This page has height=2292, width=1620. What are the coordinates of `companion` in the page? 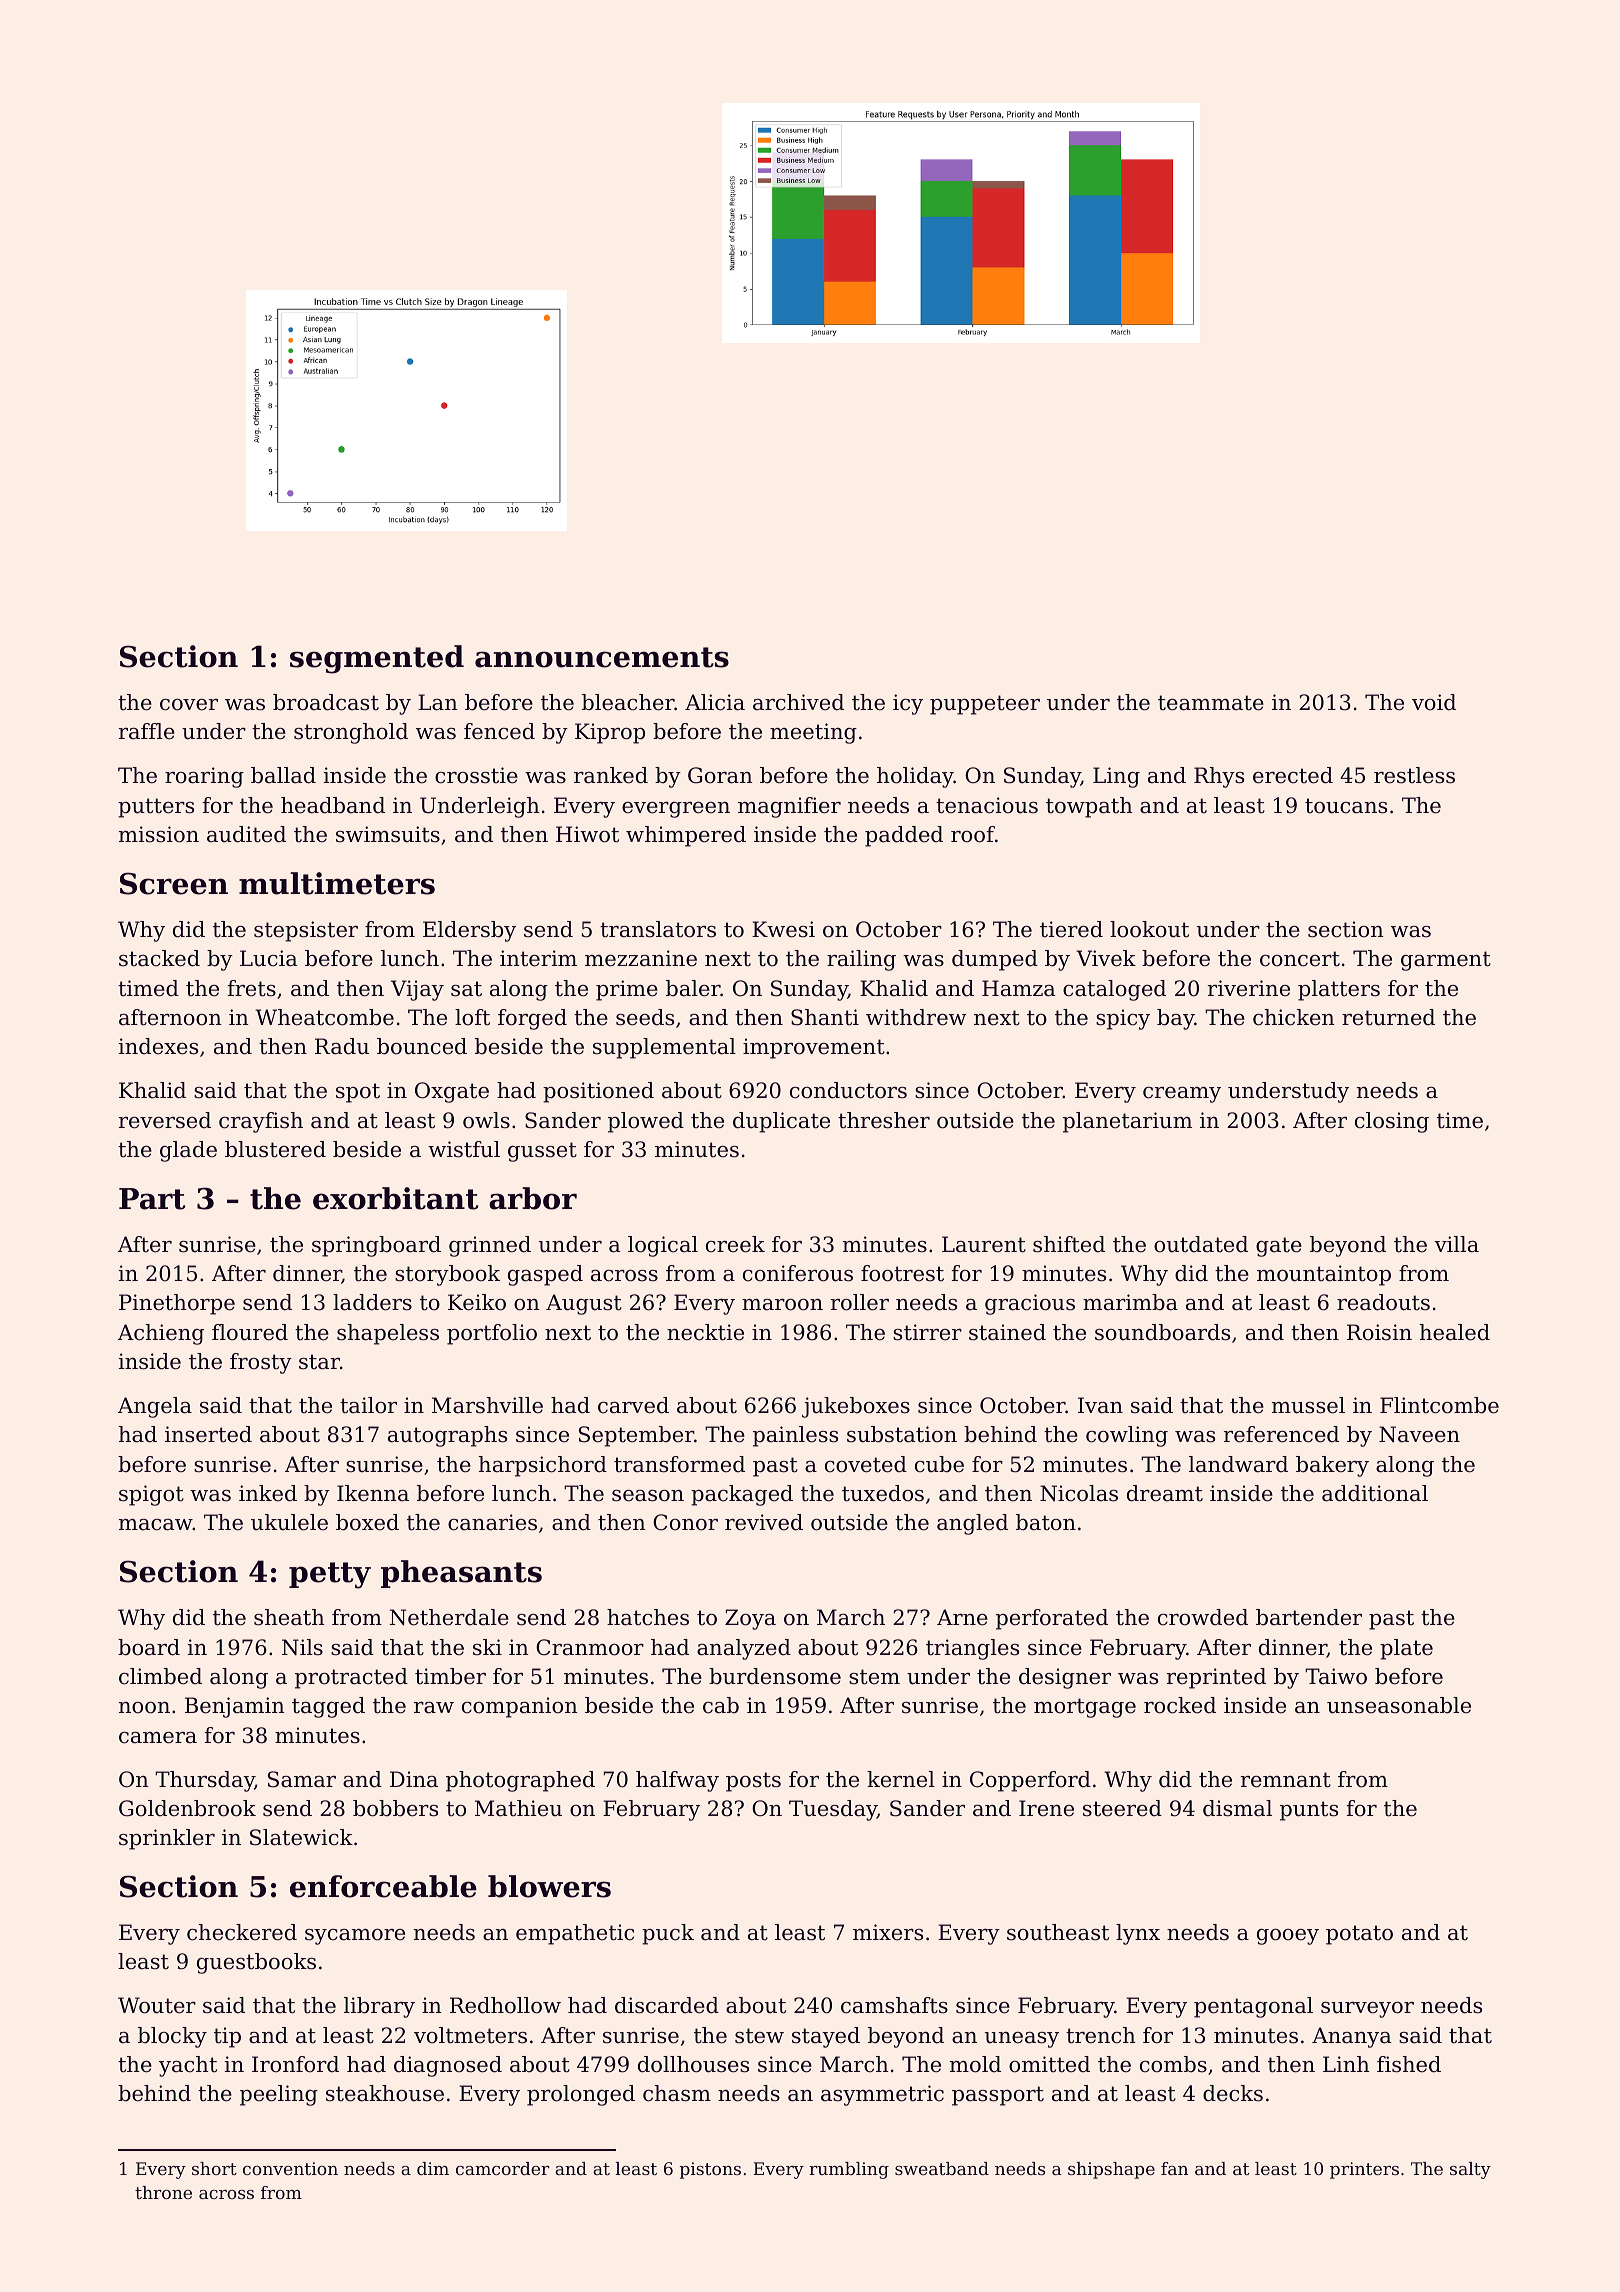 It's located at (520, 1707).
